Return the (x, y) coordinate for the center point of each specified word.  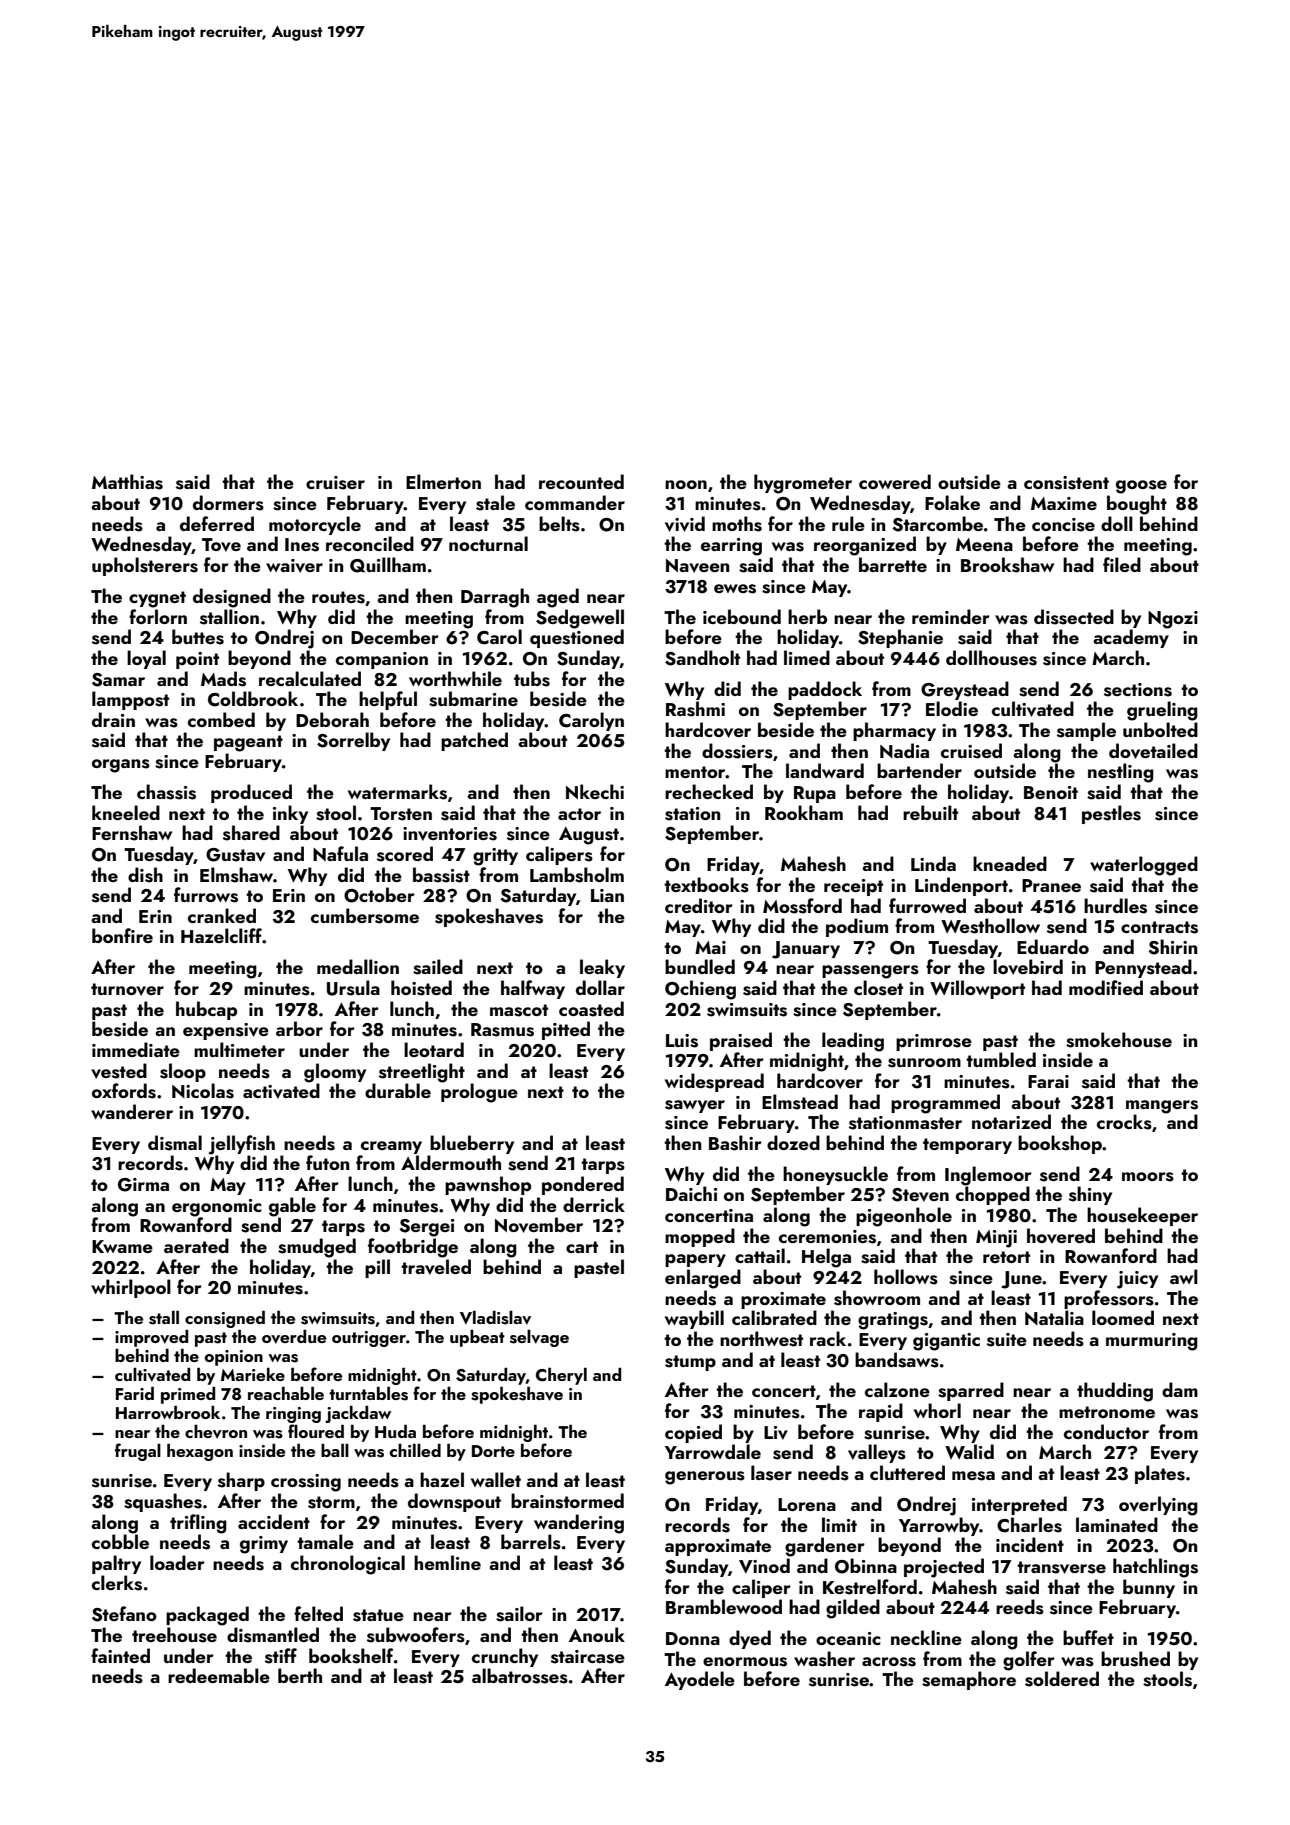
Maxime (1064, 503)
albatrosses (520, 1676)
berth (300, 1675)
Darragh (495, 598)
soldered (1062, 1679)
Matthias (127, 482)
